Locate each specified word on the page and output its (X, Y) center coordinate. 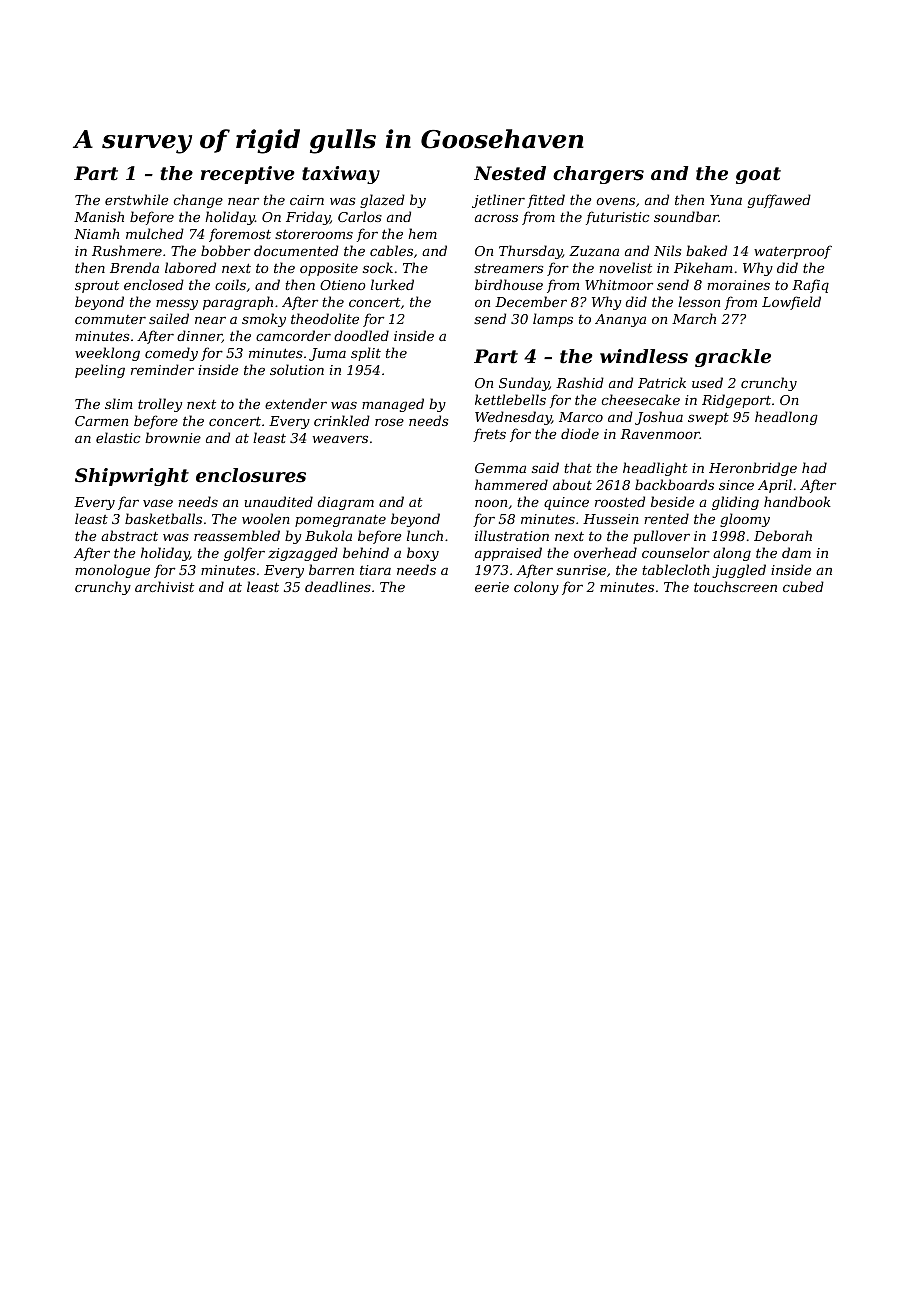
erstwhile (137, 199)
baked (706, 250)
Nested (510, 173)
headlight (655, 469)
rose (389, 422)
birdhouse (509, 284)
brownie (173, 437)
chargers (598, 175)
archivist (164, 586)
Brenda (134, 267)
